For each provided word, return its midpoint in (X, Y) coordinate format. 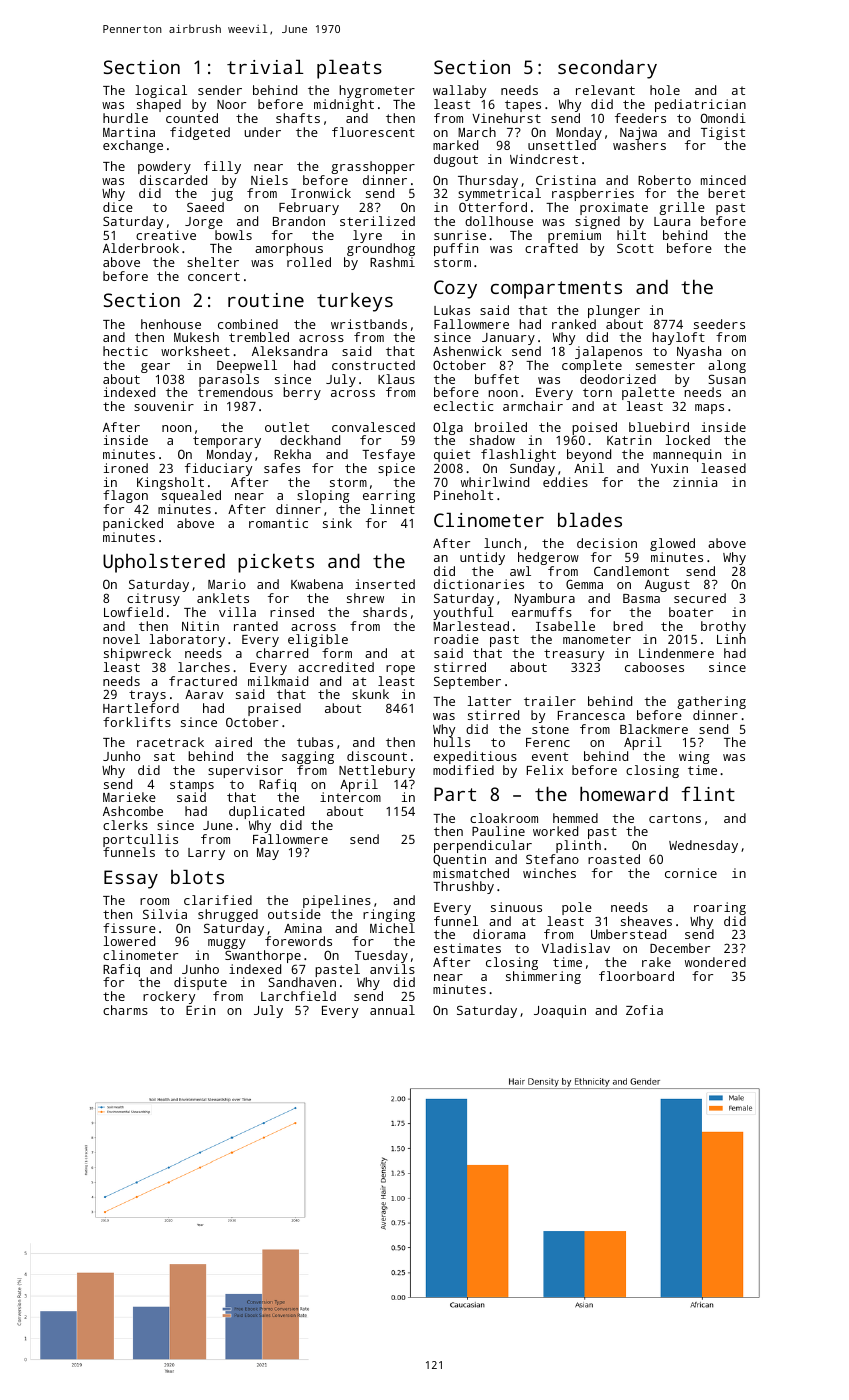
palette (648, 393)
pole (577, 908)
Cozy (455, 289)
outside (294, 914)
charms (125, 1010)
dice (118, 207)
